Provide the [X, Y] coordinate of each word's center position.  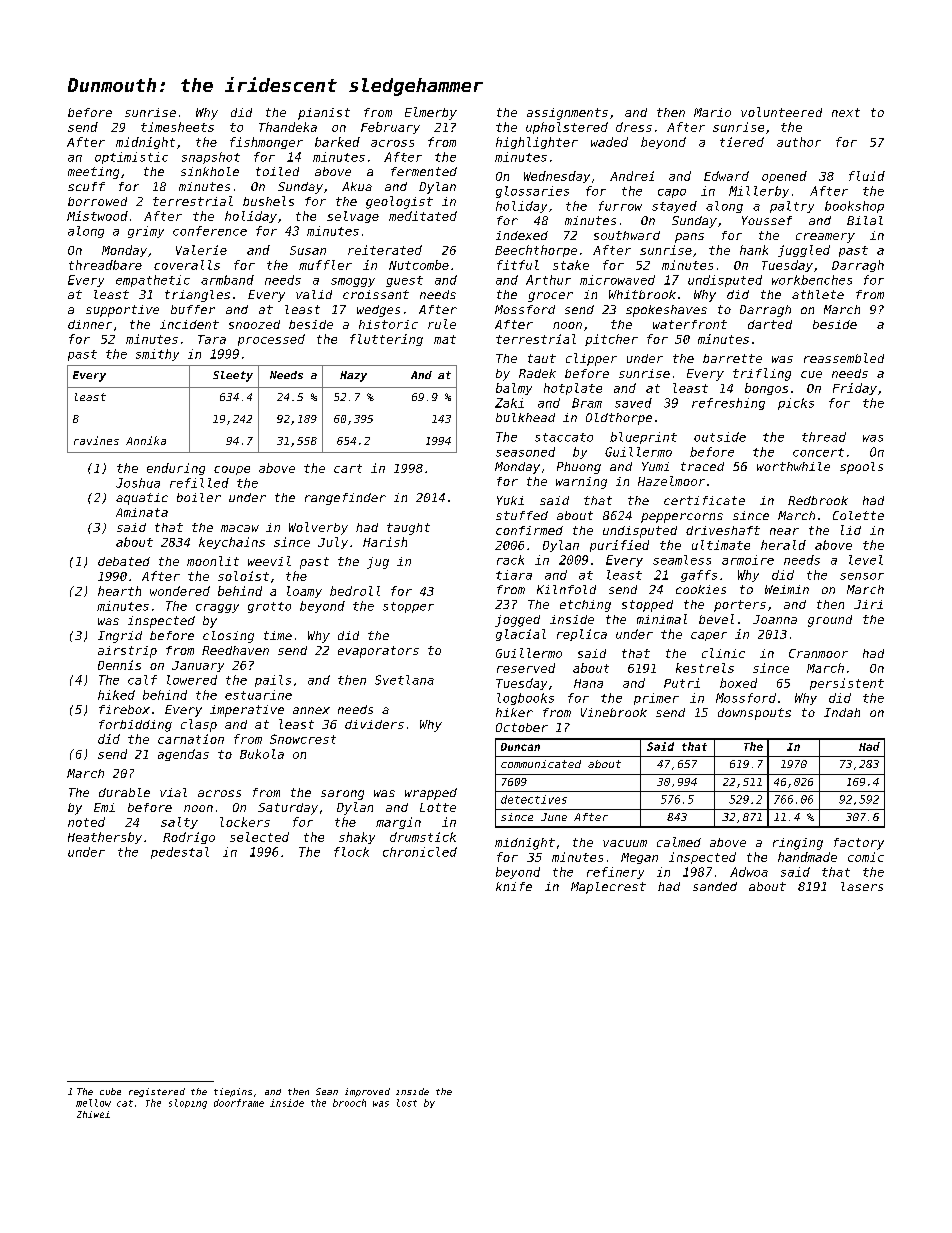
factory [859, 844]
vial [173, 792]
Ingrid [120, 637]
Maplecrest [608, 888]
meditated [423, 216]
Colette [858, 515]
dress [634, 127]
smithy [157, 355]
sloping [188, 1104]
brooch [349, 1103]
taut [542, 358]
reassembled [844, 358]
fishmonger [266, 143]
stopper [408, 607]
